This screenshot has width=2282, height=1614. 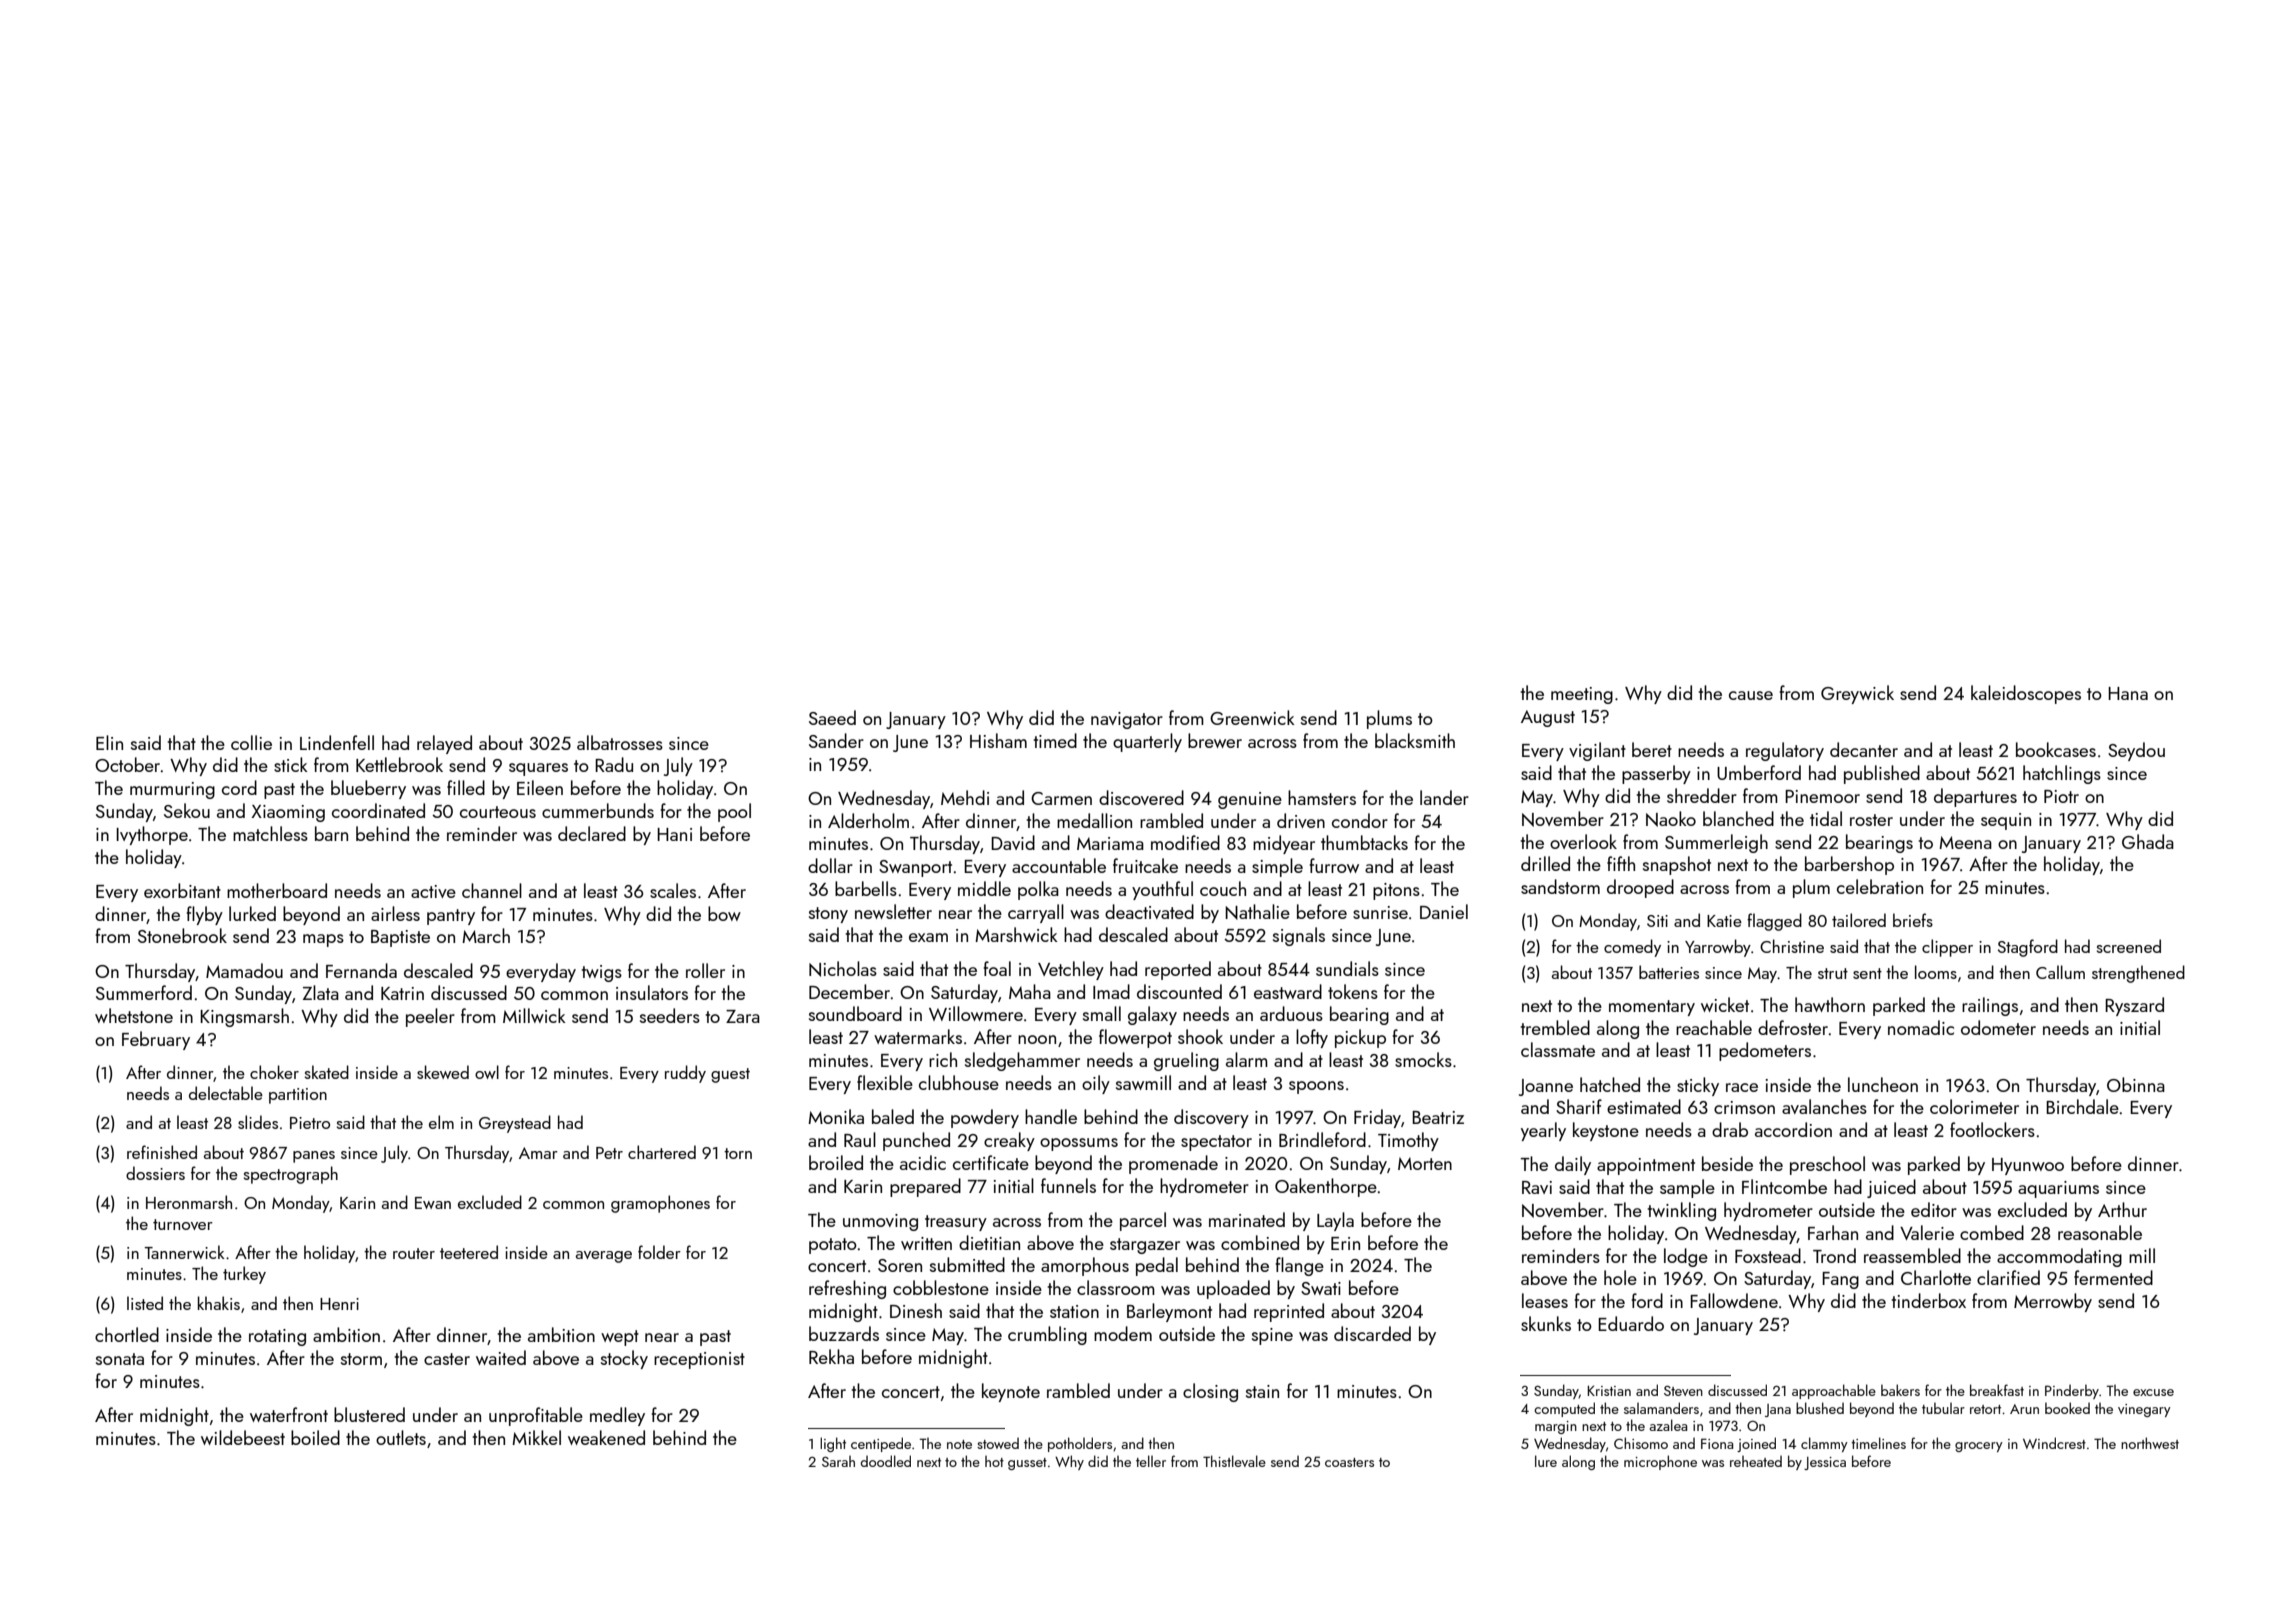 What do you see at coordinates (277, 890) in the screenshot?
I see `motherboard` at bounding box center [277, 890].
